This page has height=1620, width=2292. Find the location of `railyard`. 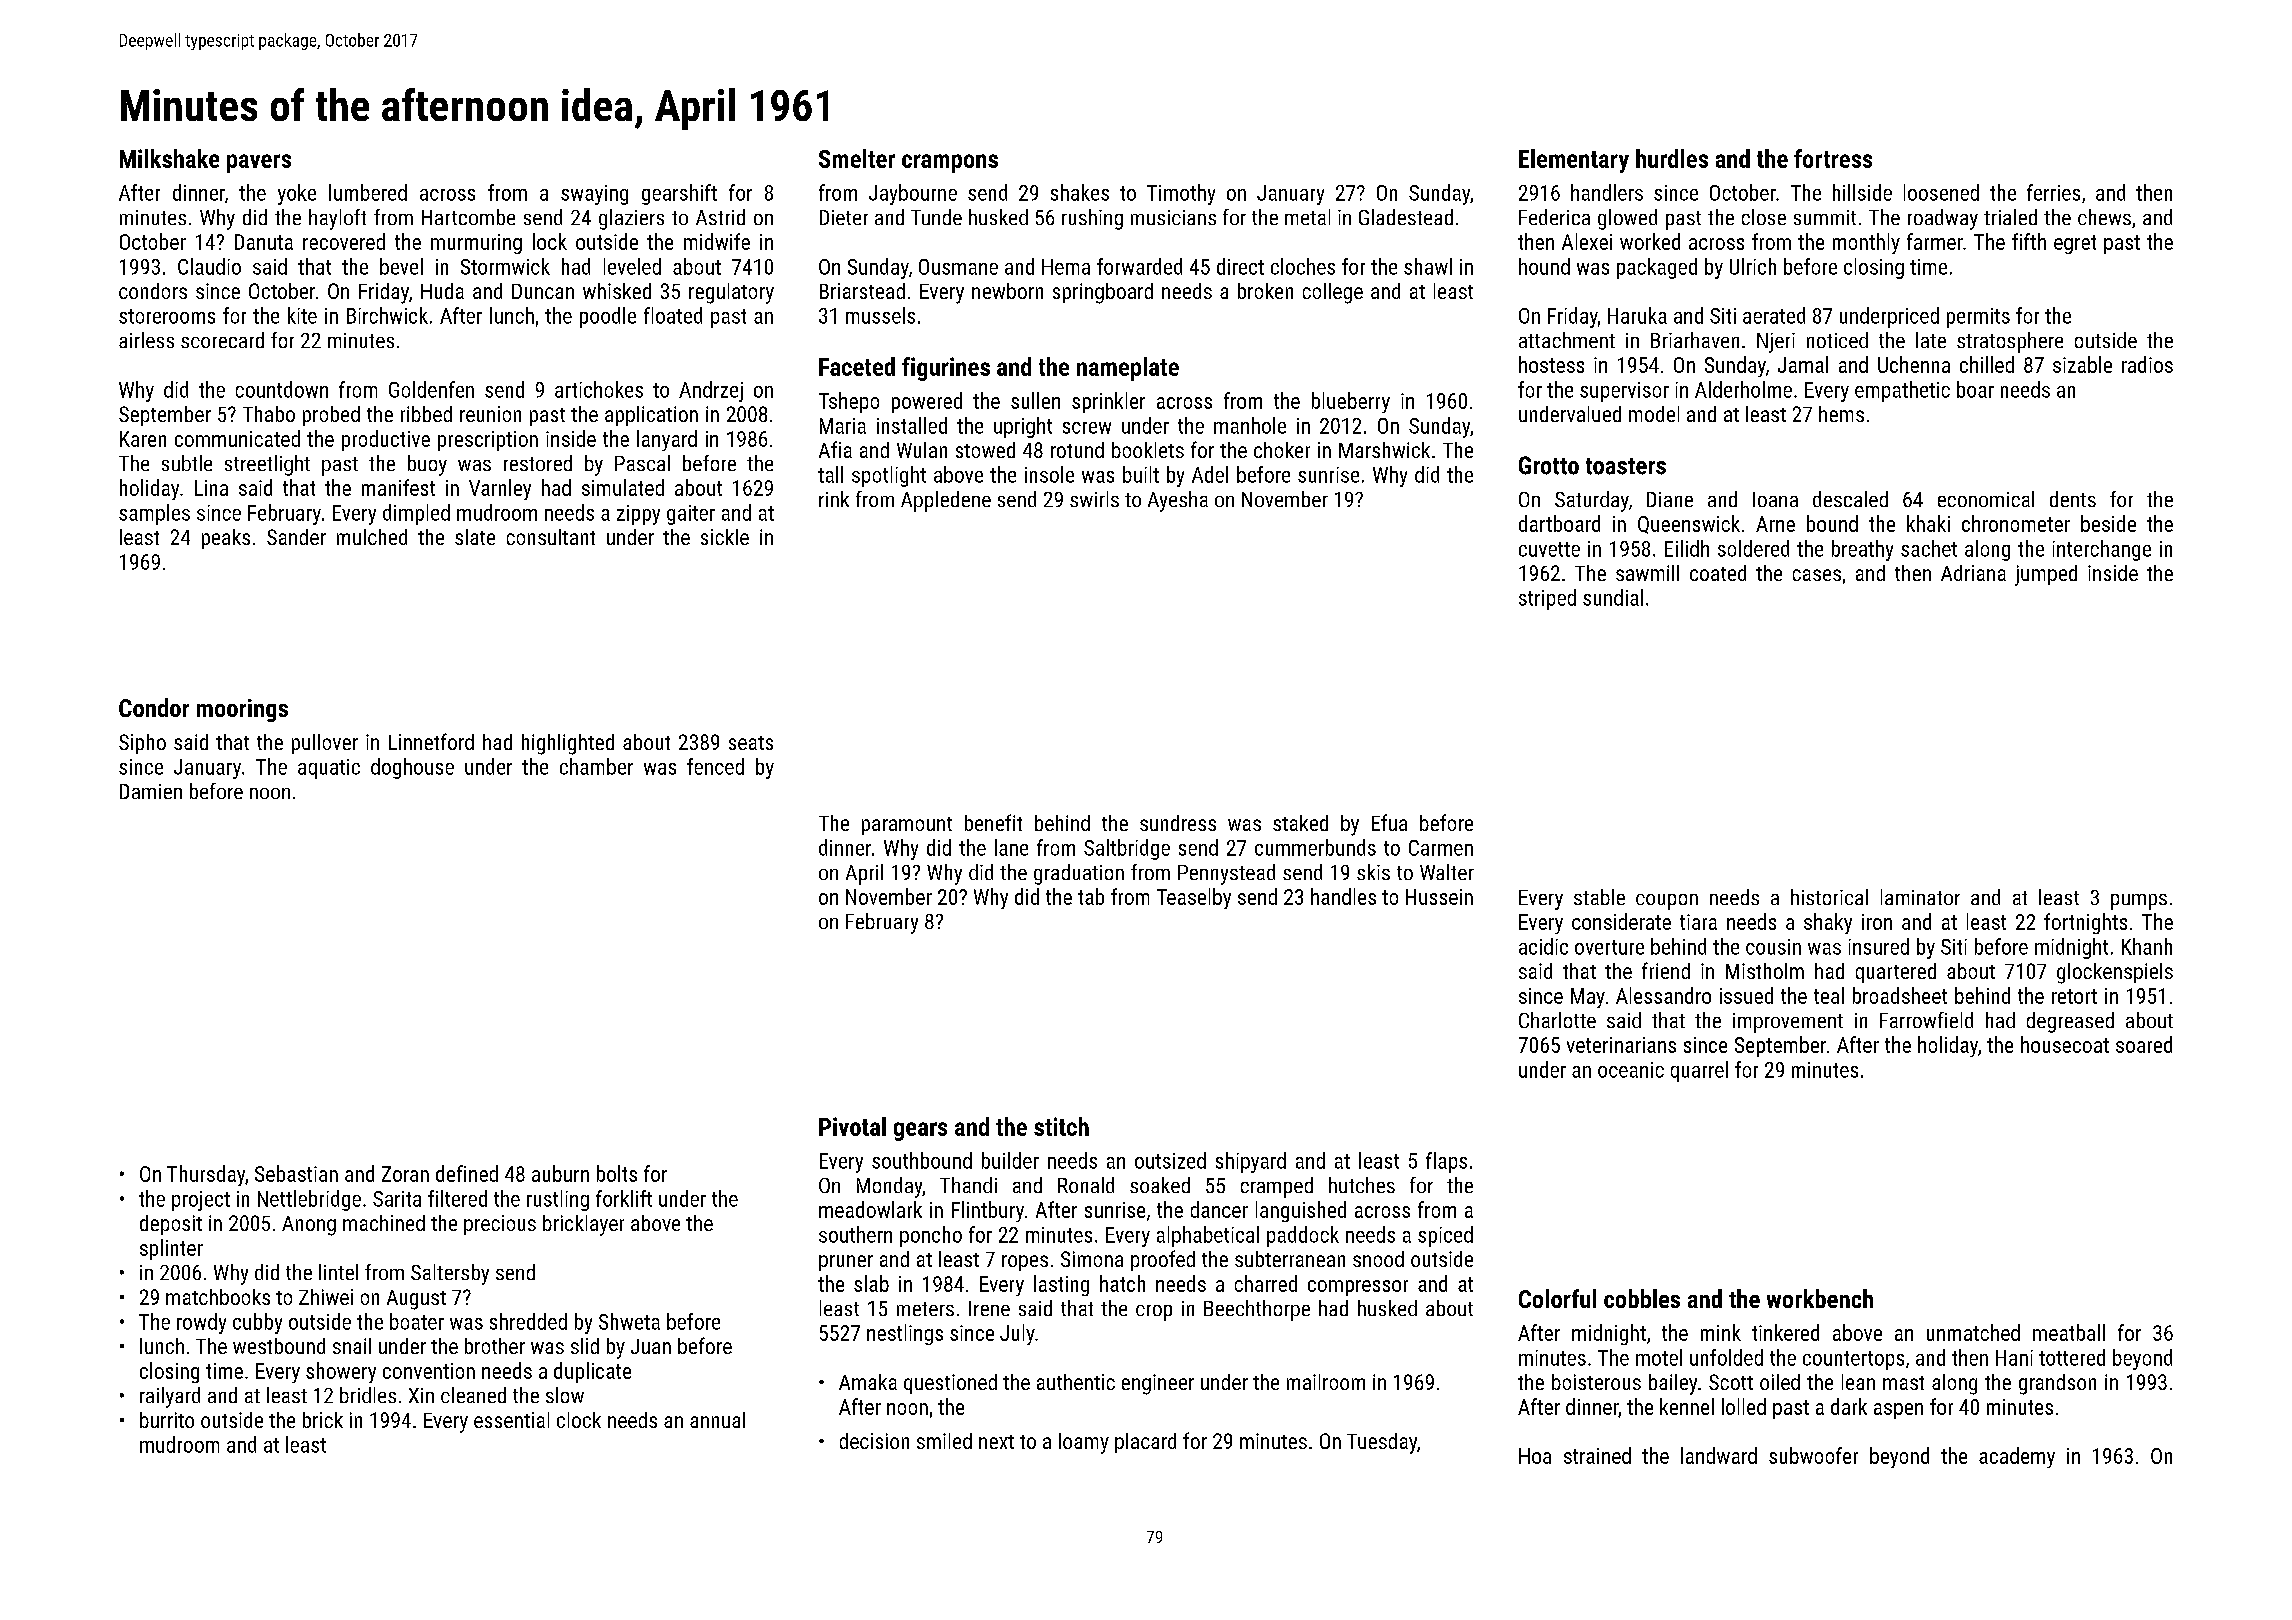

railyard is located at coordinates (170, 1397).
